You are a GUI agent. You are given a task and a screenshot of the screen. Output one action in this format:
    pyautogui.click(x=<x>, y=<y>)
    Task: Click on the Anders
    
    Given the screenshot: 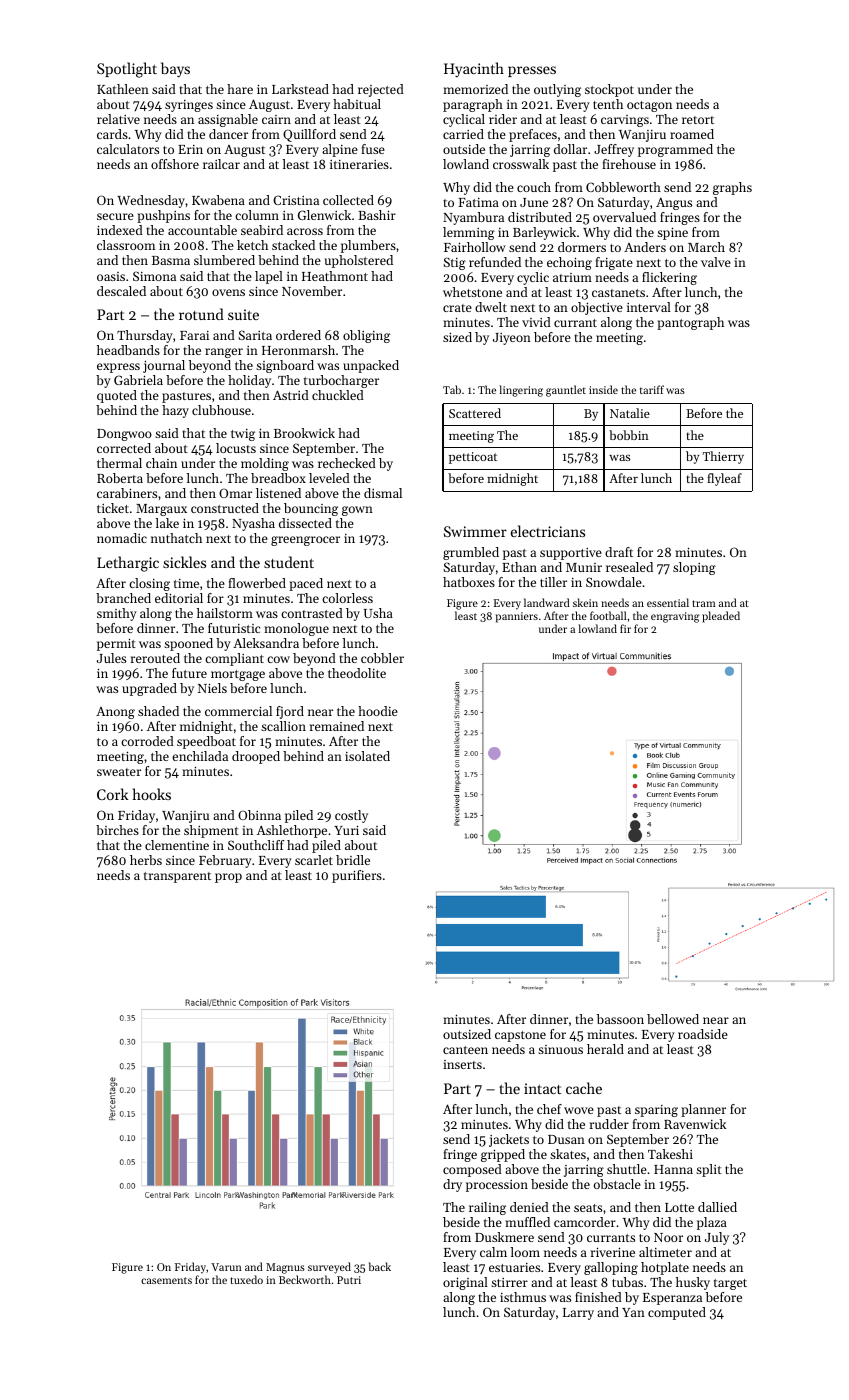 What is the action you would take?
    pyautogui.click(x=645, y=247)
